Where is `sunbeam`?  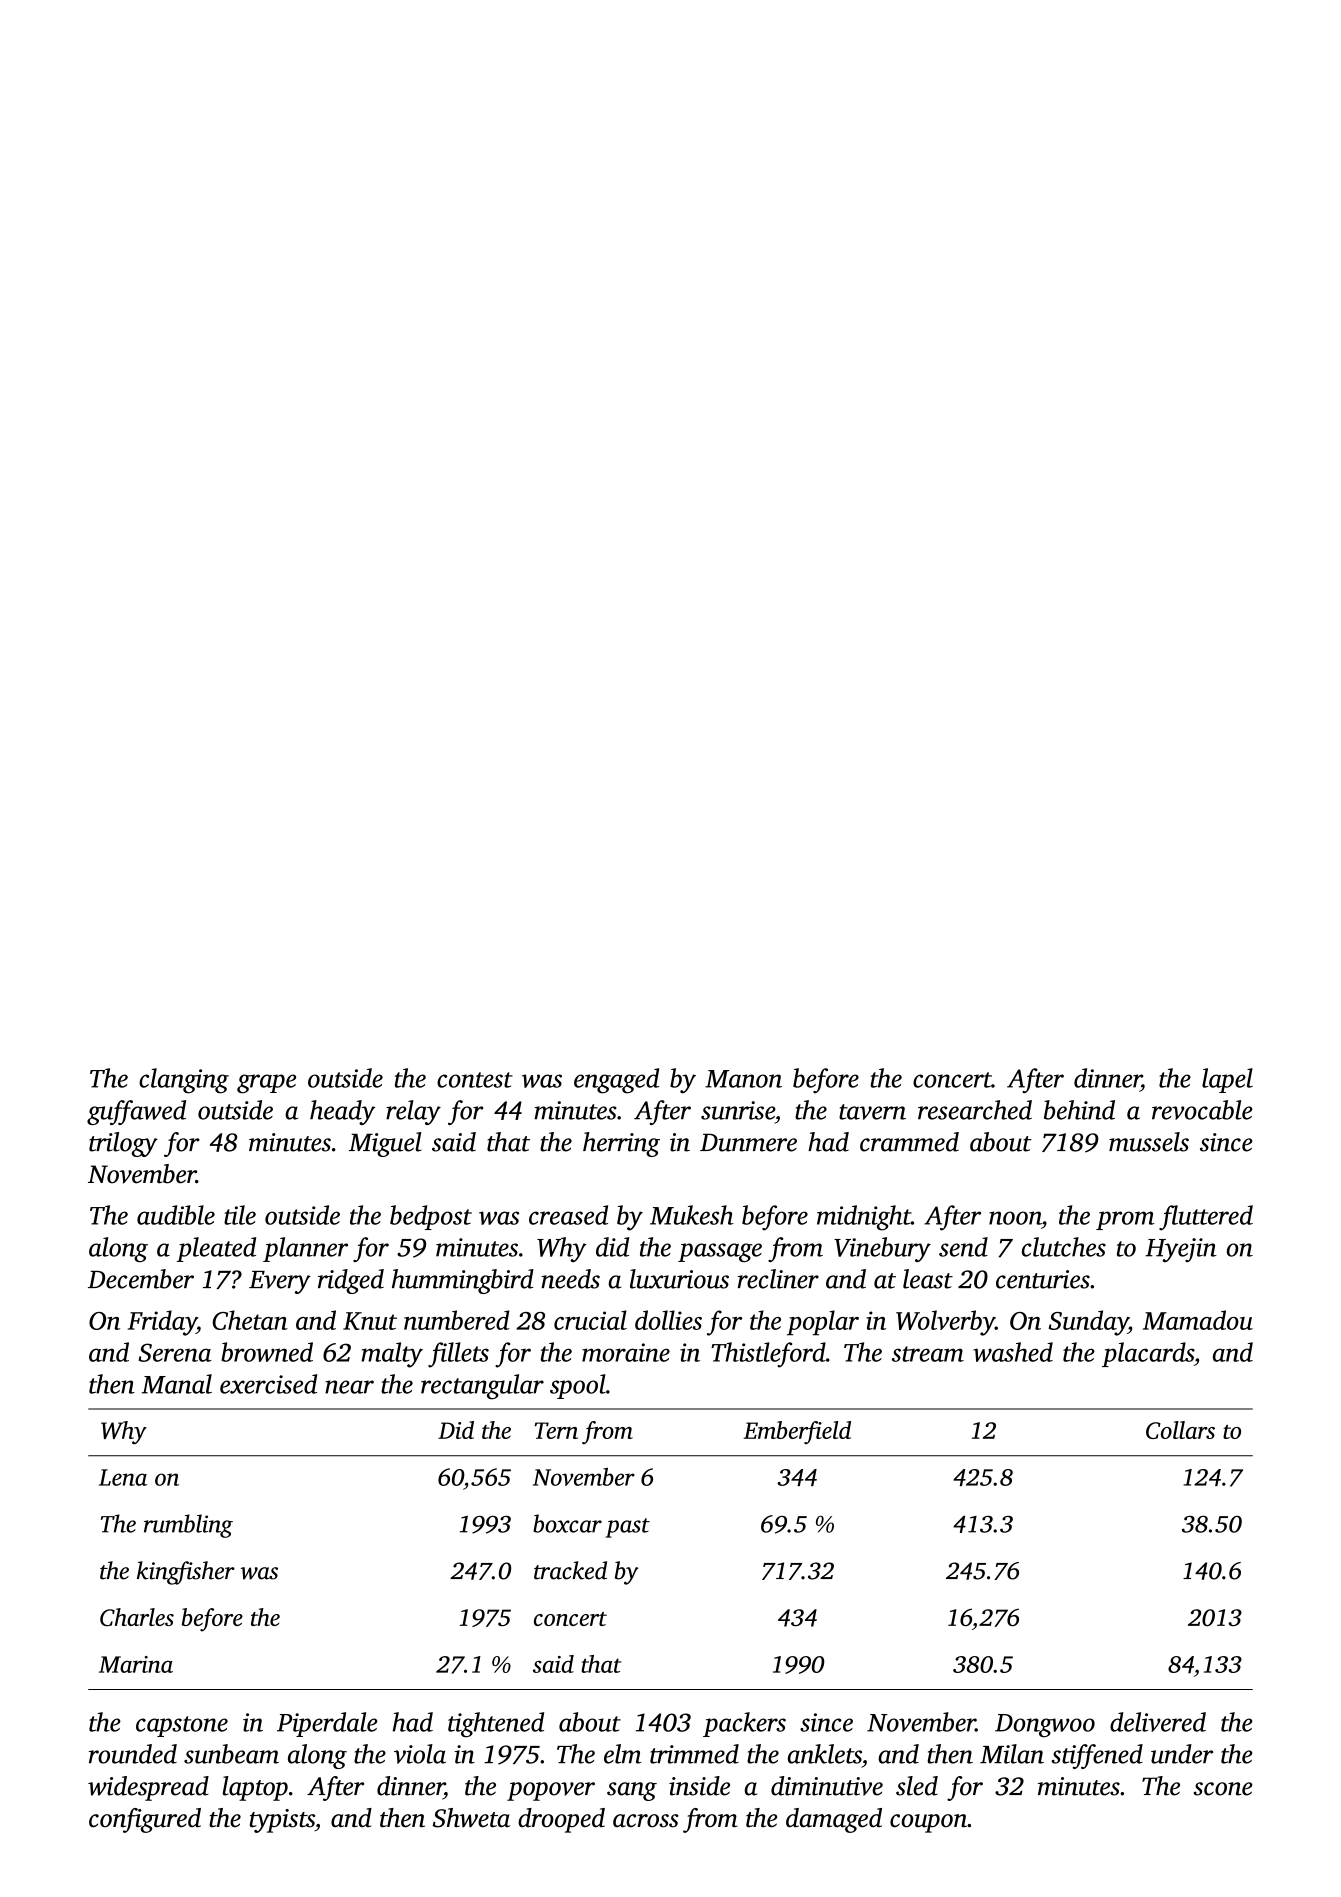
sunbeam is located at coordinates (231, 1754).
